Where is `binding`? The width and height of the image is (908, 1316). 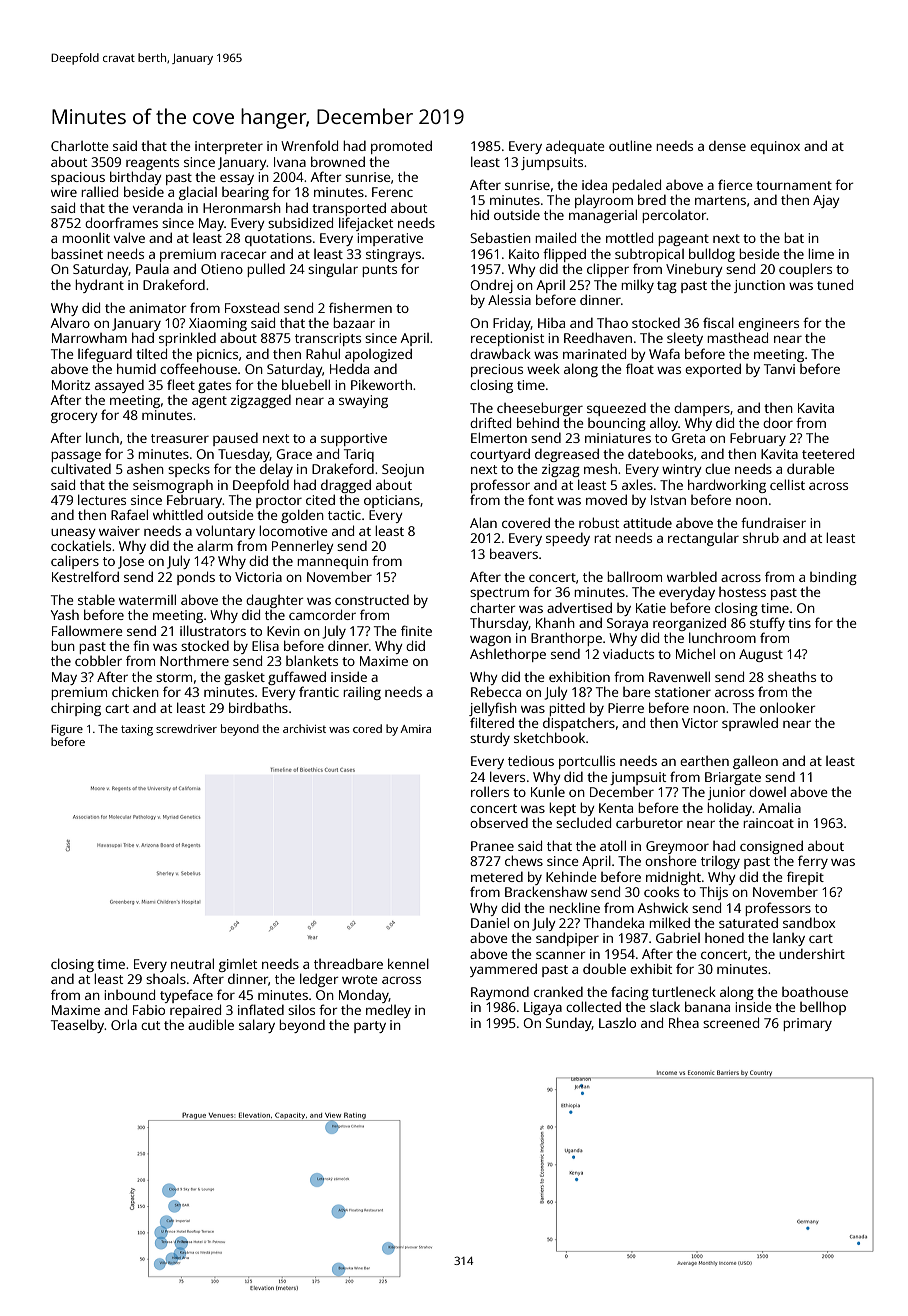 binding is located at coordinates (833, 578).
